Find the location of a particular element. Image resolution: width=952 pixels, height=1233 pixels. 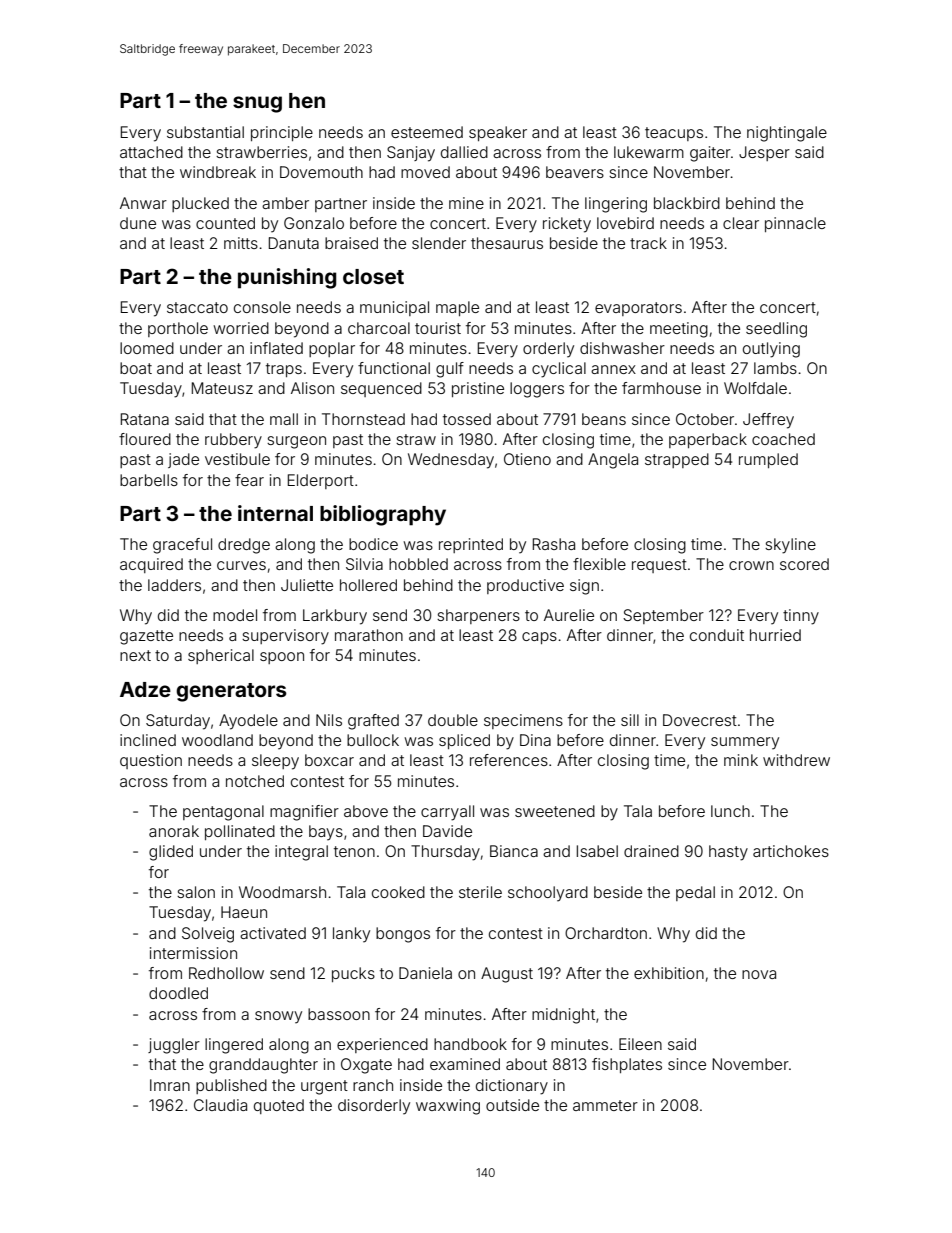

ammeter is located at coordinates (605, 1105).
